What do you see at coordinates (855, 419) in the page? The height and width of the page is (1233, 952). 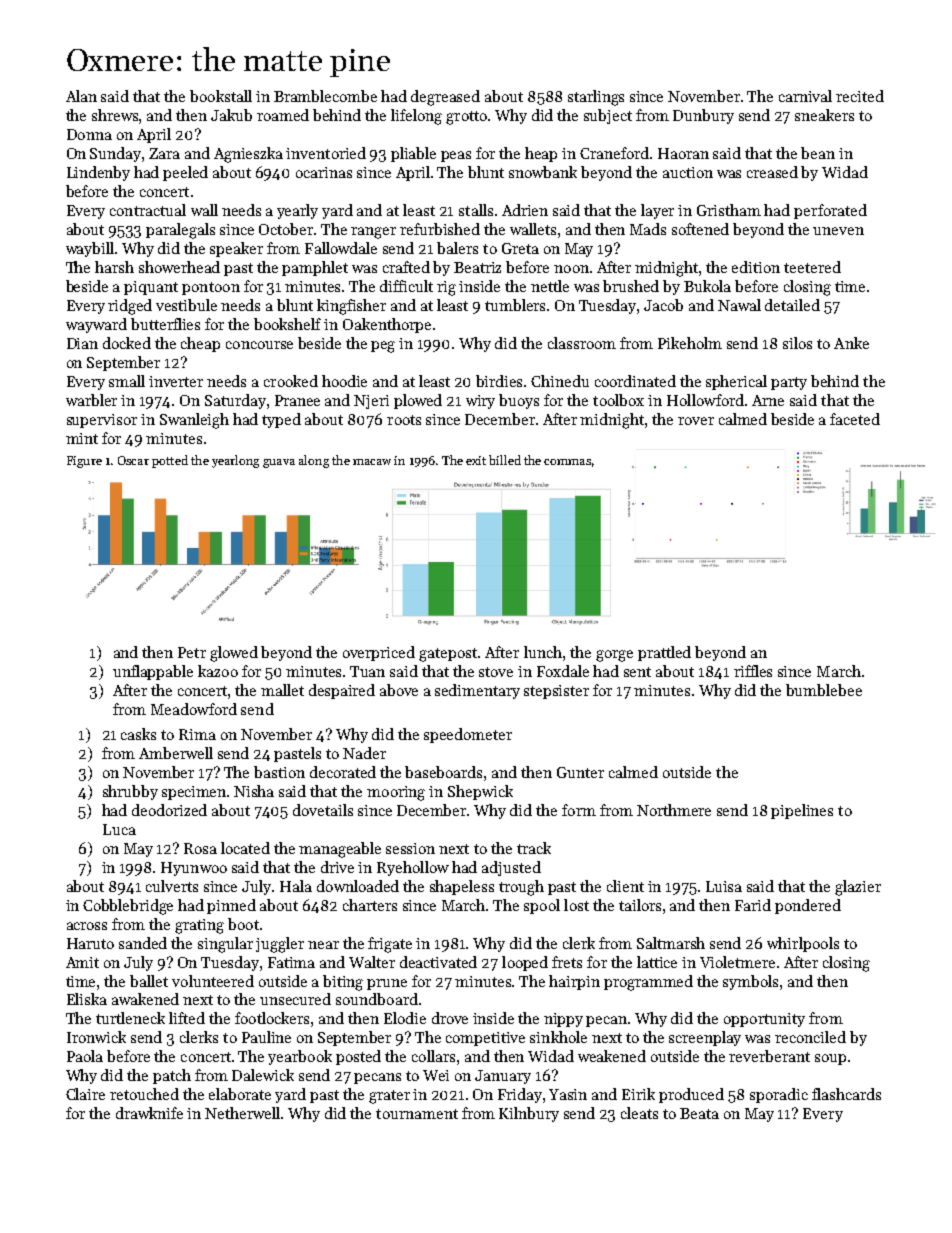 I see `faceted` at bounding box center [855, 419].
